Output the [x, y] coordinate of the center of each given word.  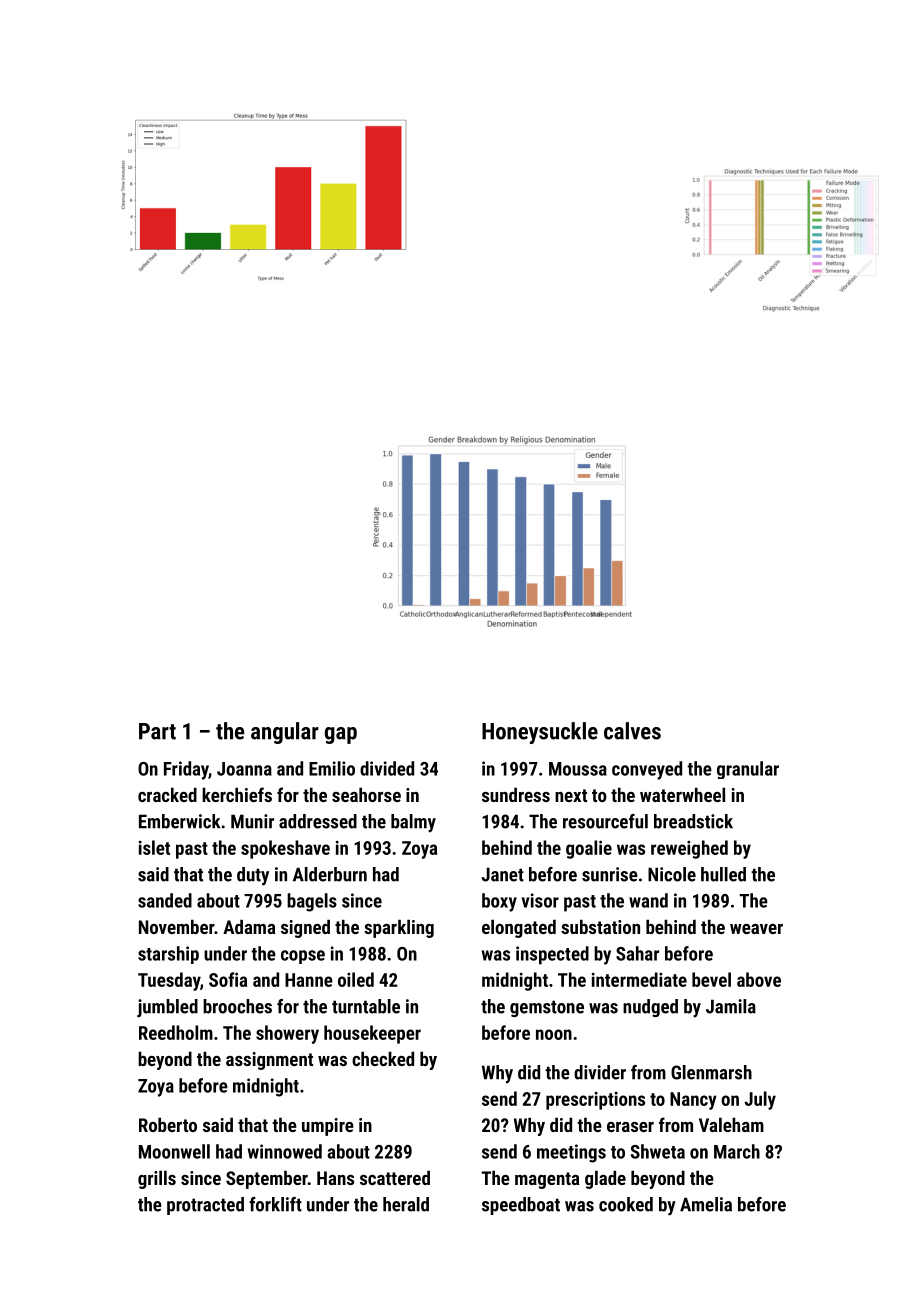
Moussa [578, 769]
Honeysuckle [540, 733]
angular [285, 733]
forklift [275, 1204]
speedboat [521, 1206]
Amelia [706, 1204]
